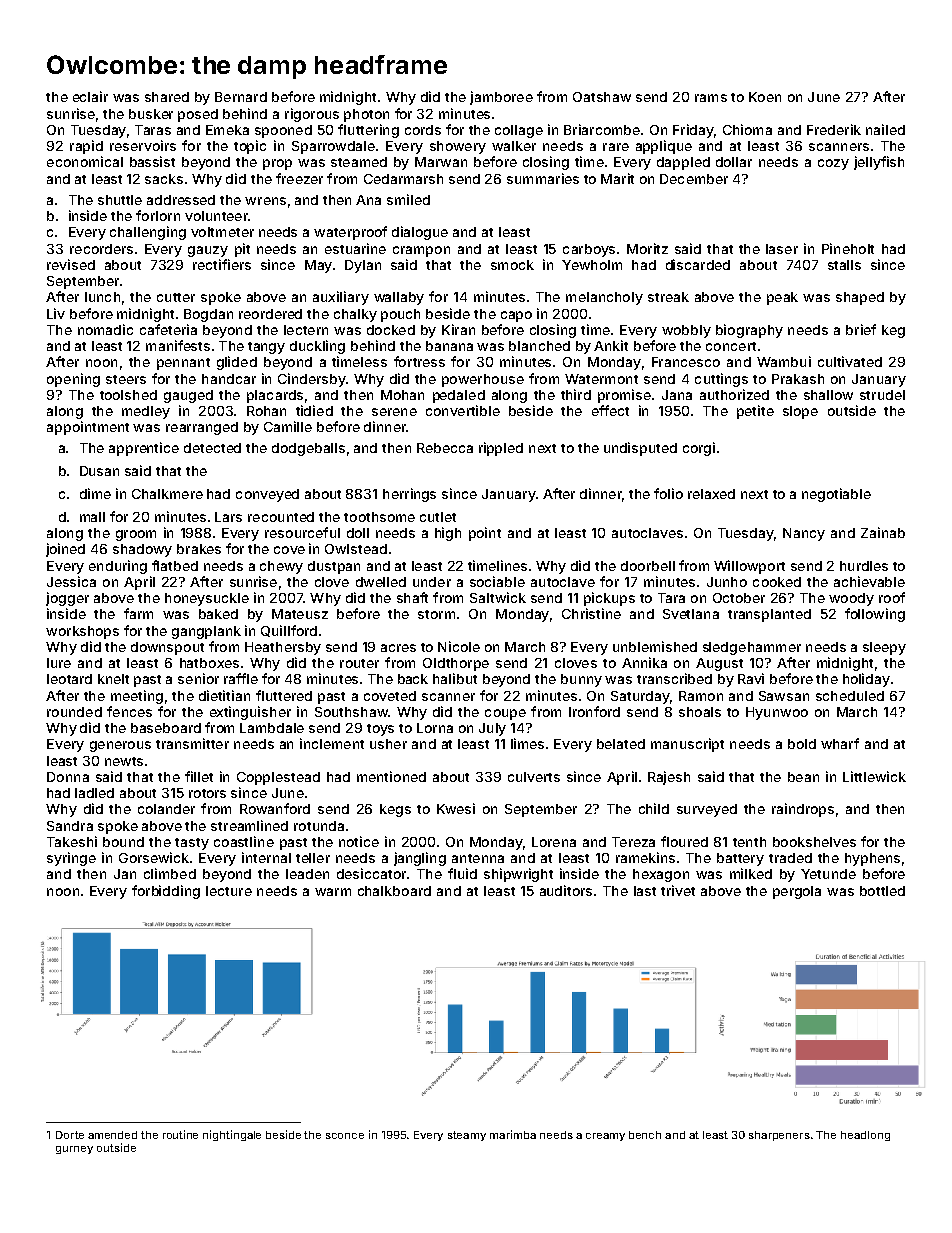 This document has height=1233, width=952. What do you see at coordinates (566, 890) in the document?
I see `auditors` at bounding box center [566, 890].
